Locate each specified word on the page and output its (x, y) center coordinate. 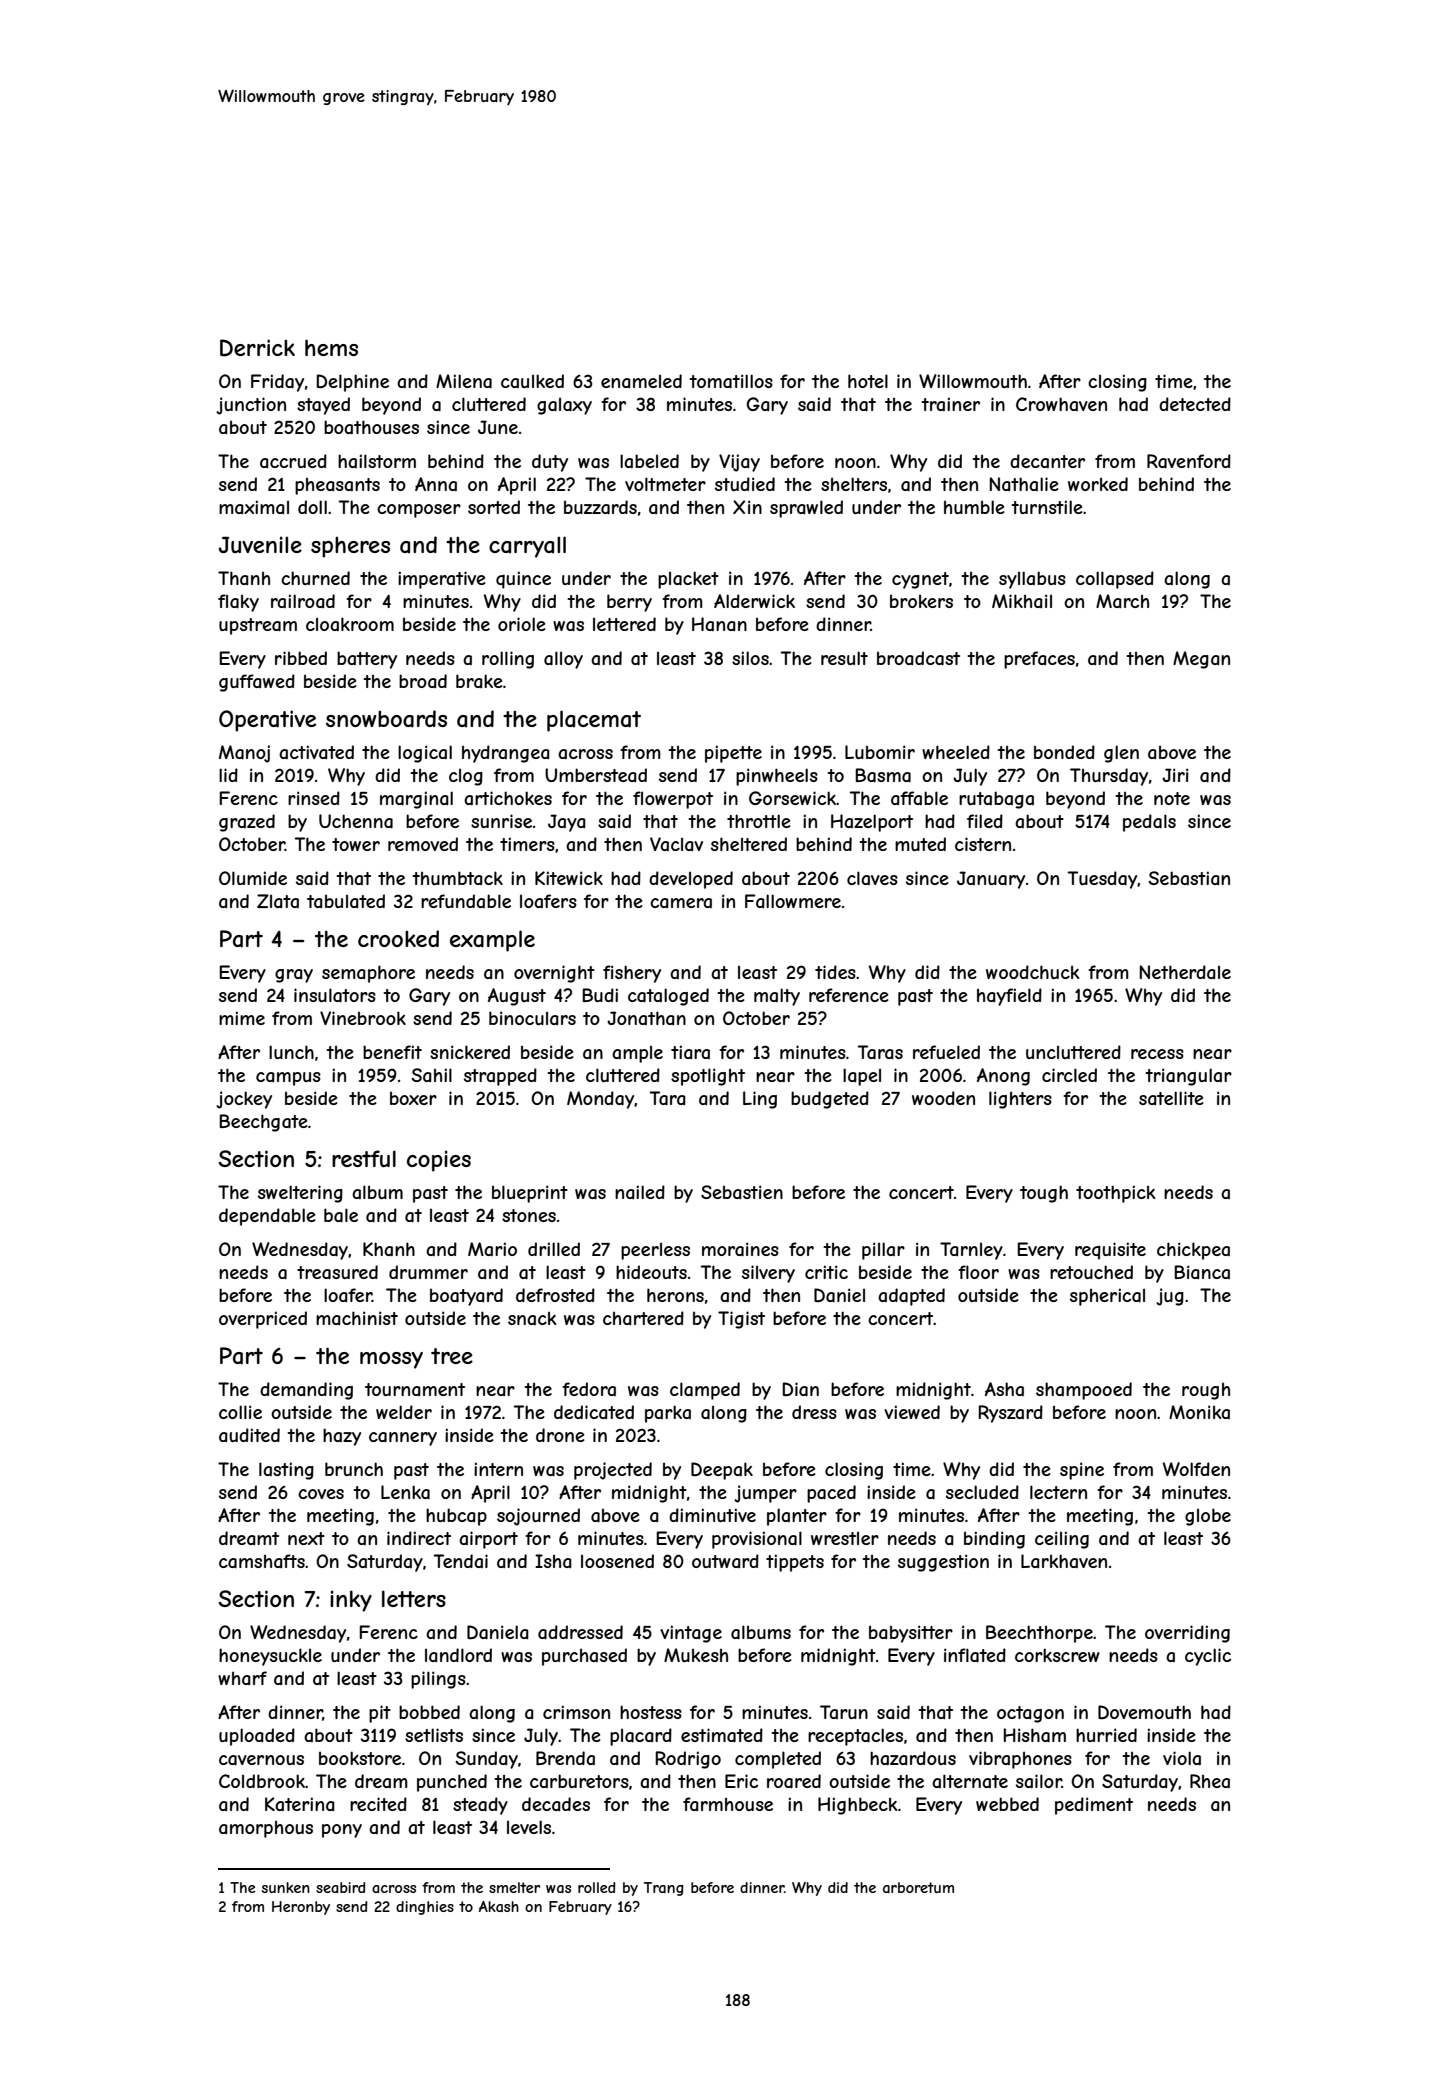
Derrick (257, 348)
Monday (601, 1100)
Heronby (301, 1908)
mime (242, 1018)
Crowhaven (1061, 404)
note (1172, 798)
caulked (532, 381)
